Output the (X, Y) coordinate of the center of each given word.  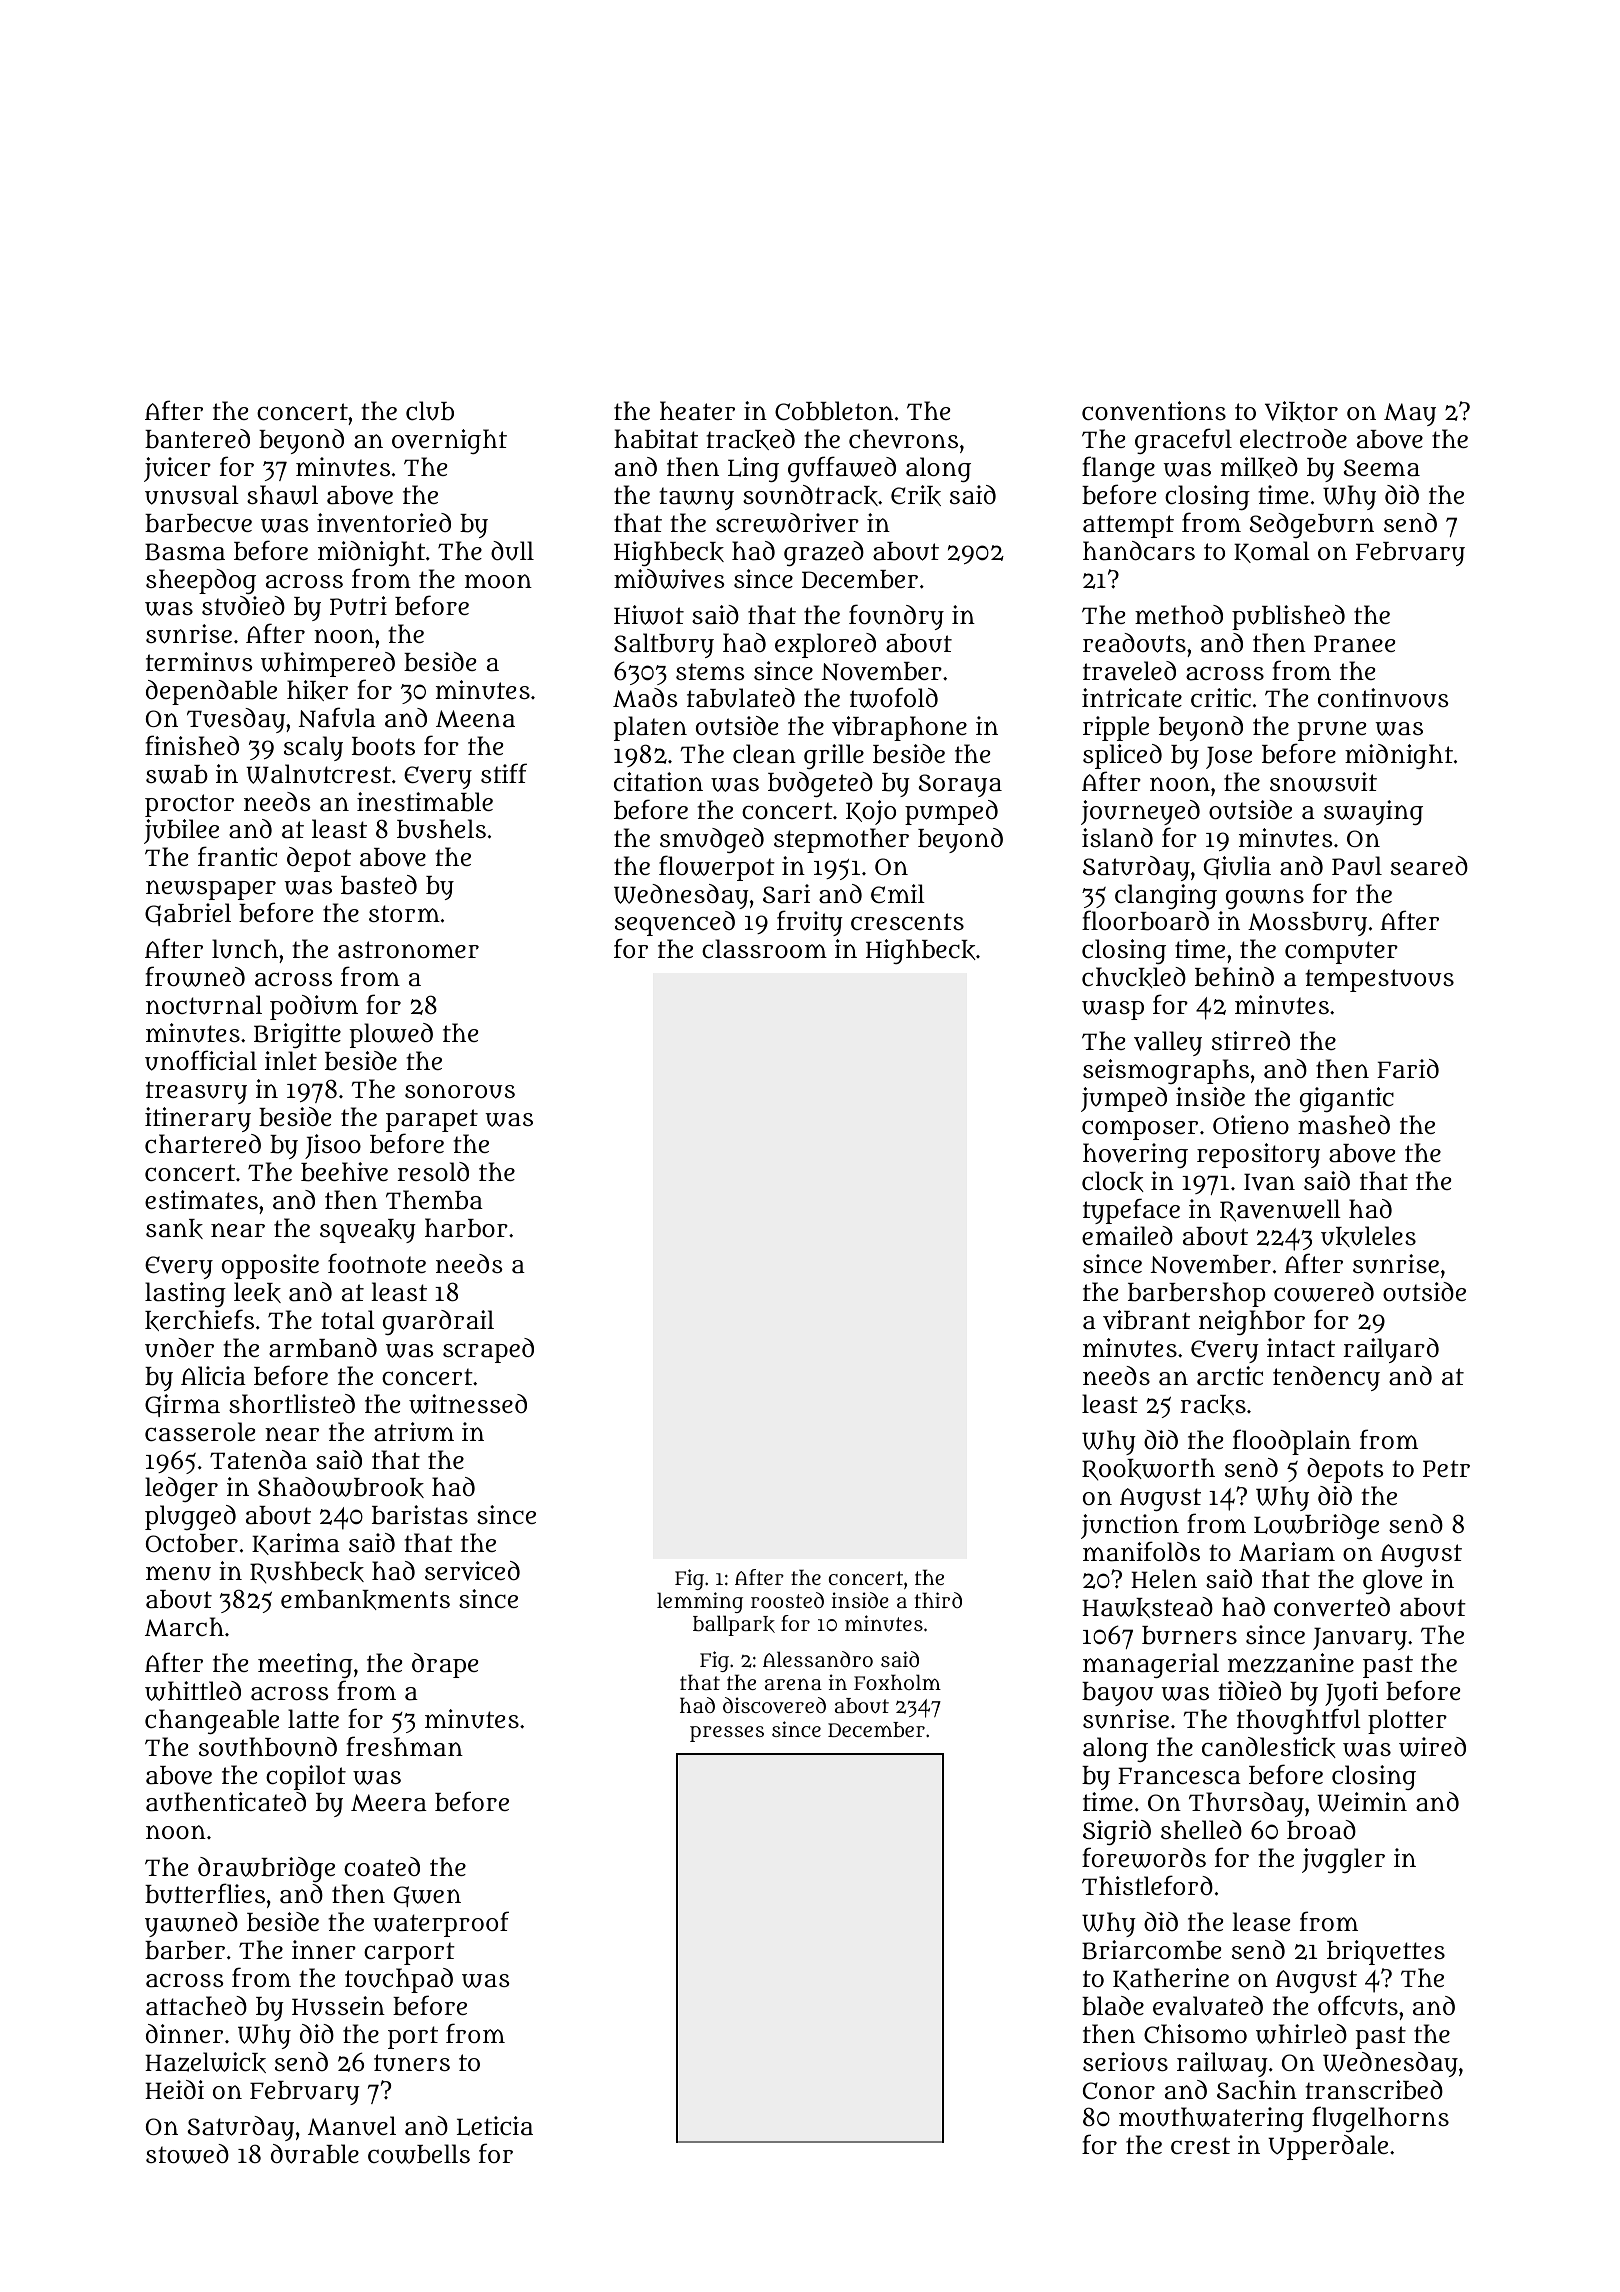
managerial (1151, 1665)
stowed (187, 2154)
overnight (449, 441)
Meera (389, 1803)
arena (793, 1684)
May (1410, 414)
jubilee (181, 831)
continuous (1383, 698)
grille (834, 756)
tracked (750, 439)
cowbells (419, 2154)
